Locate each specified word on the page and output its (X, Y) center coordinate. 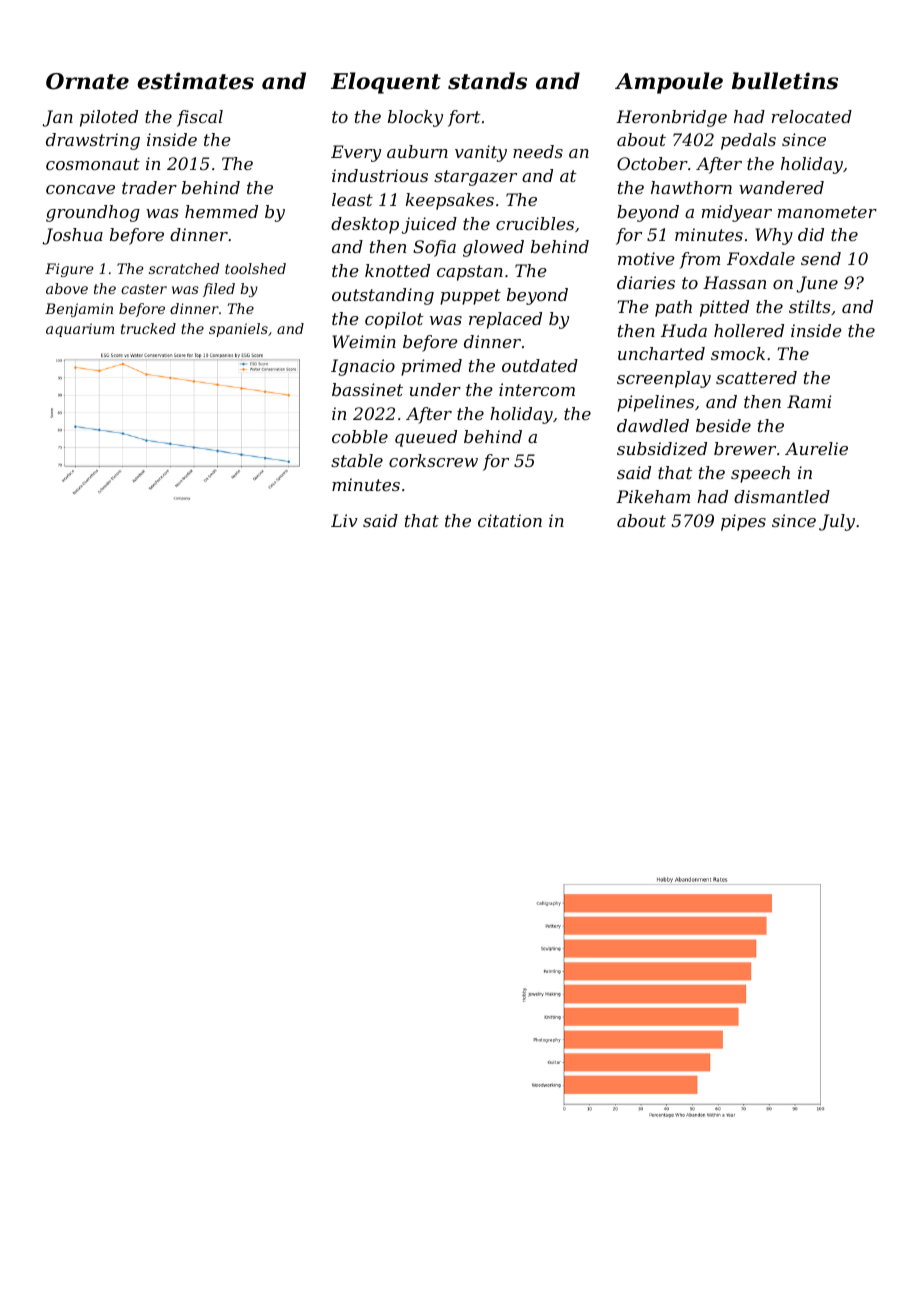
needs (538, 151)
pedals (748, 141)
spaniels (238, 330)
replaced (505, 320)
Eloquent (386, 83)
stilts (809, 306)
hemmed (221, 211)
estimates (196, 81)
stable (357, 460)
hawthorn (691, 187)
